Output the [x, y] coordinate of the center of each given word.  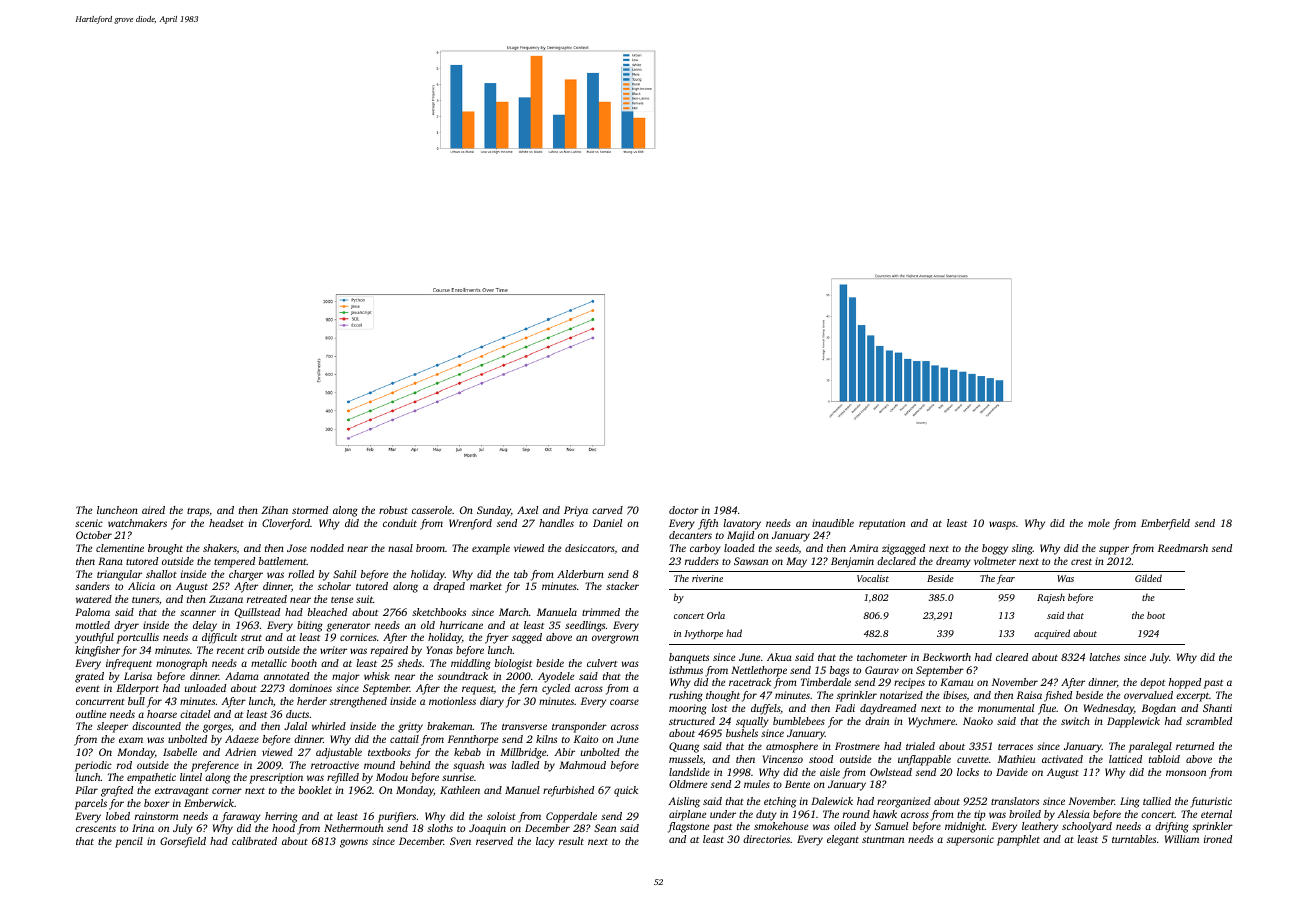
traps [198, 512]
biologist [513, 664]
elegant [843, 840]
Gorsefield [183, 842]
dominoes [310, 688]
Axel [527, 510]
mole [1099, 523]
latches [1105, 657]
